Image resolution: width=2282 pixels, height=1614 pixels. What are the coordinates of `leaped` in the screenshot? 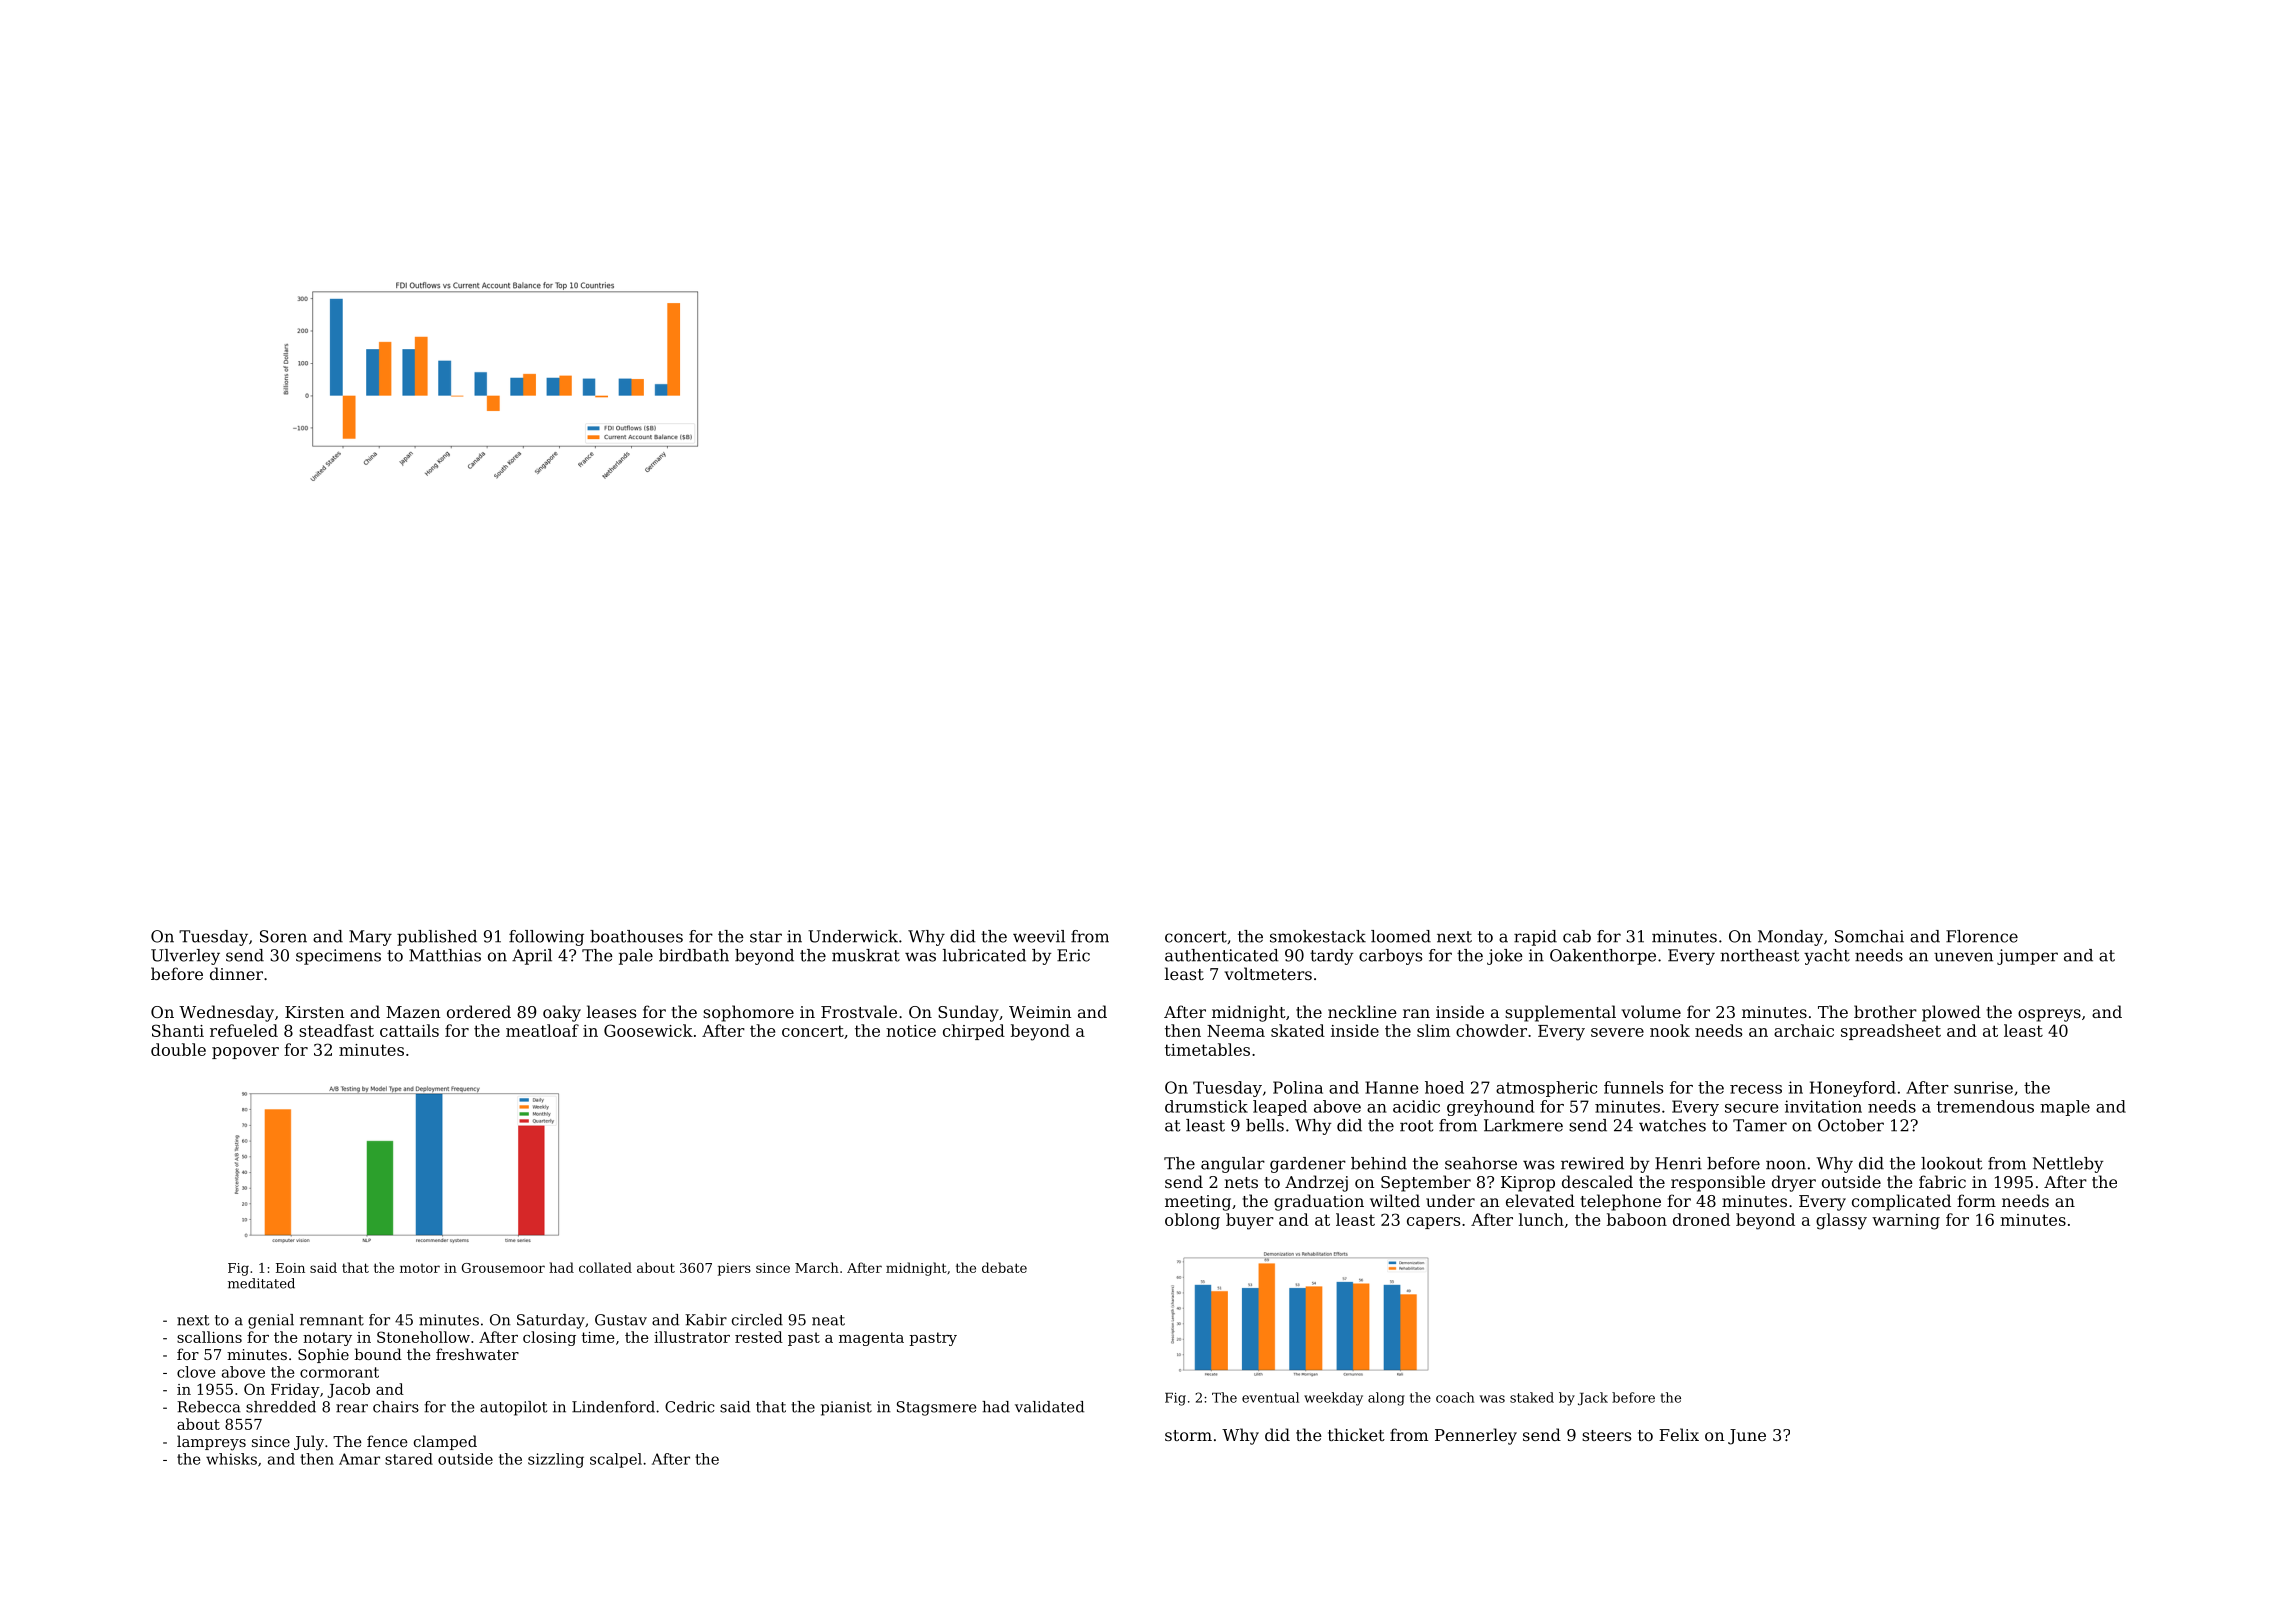 It's located at (1280, 1108).
